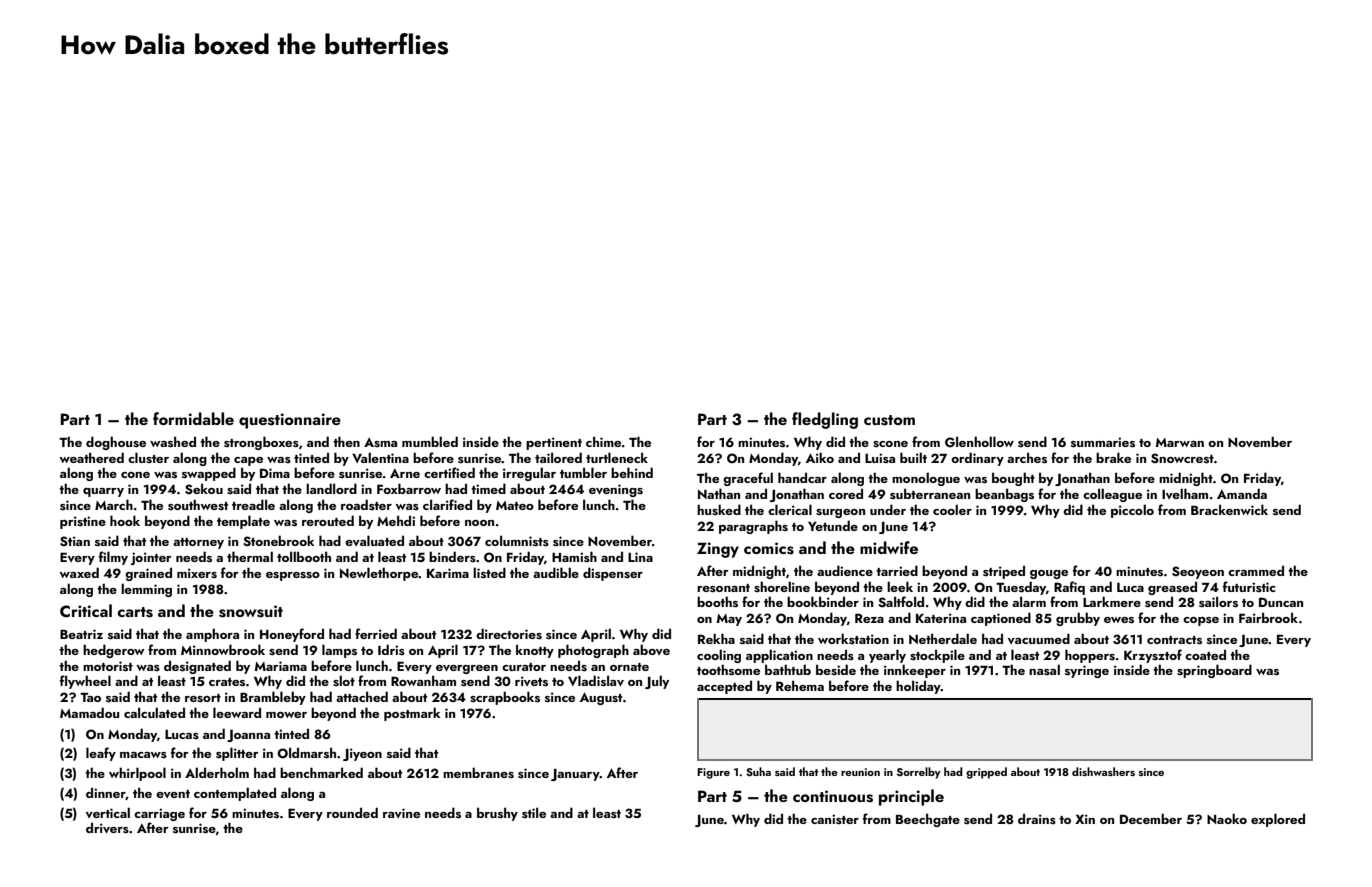 The image size is (1372, 887). Describe the element at coordinates (346, 441) in the screenshot. I see `then` at that location.
